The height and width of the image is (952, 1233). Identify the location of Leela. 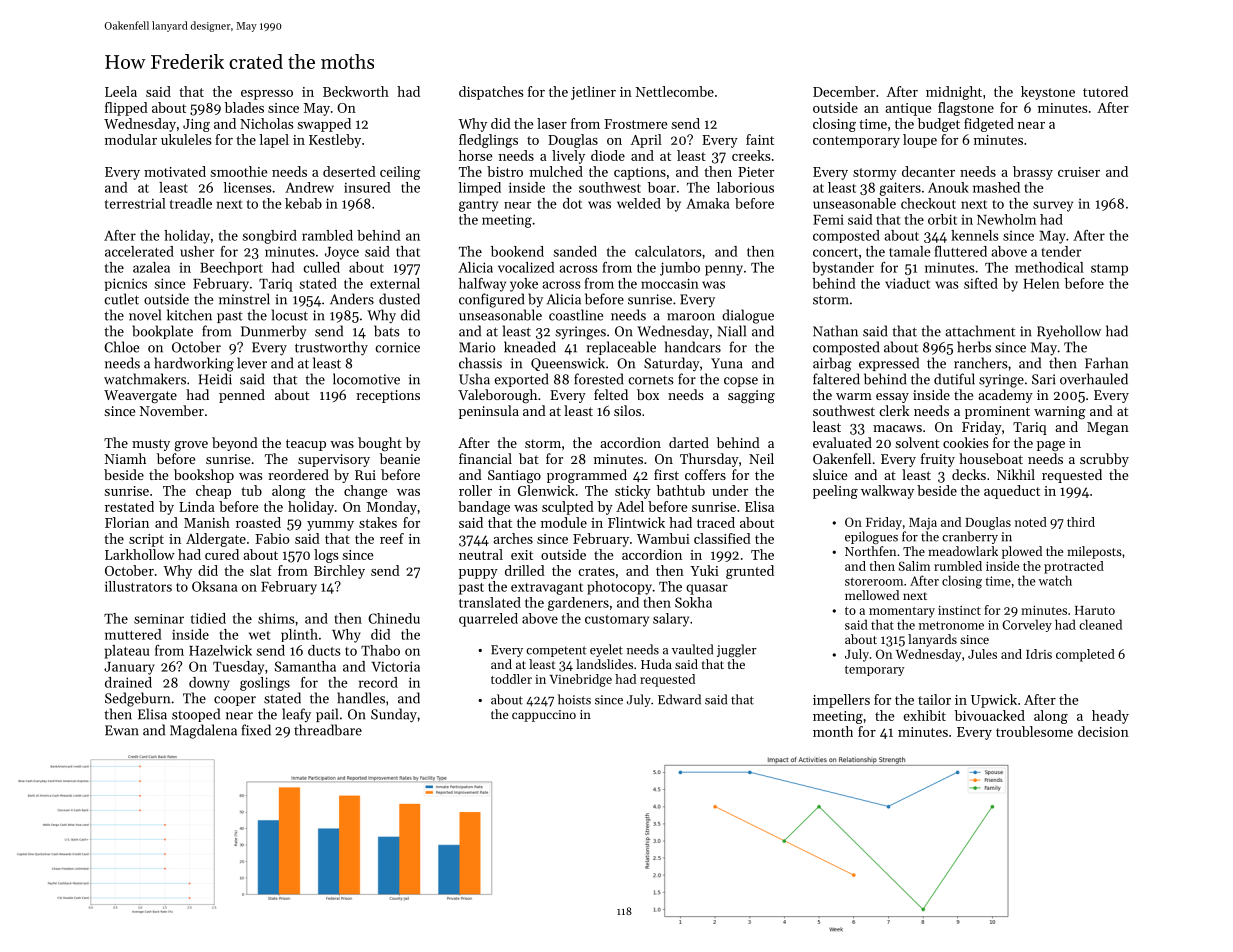
(121, 91).
